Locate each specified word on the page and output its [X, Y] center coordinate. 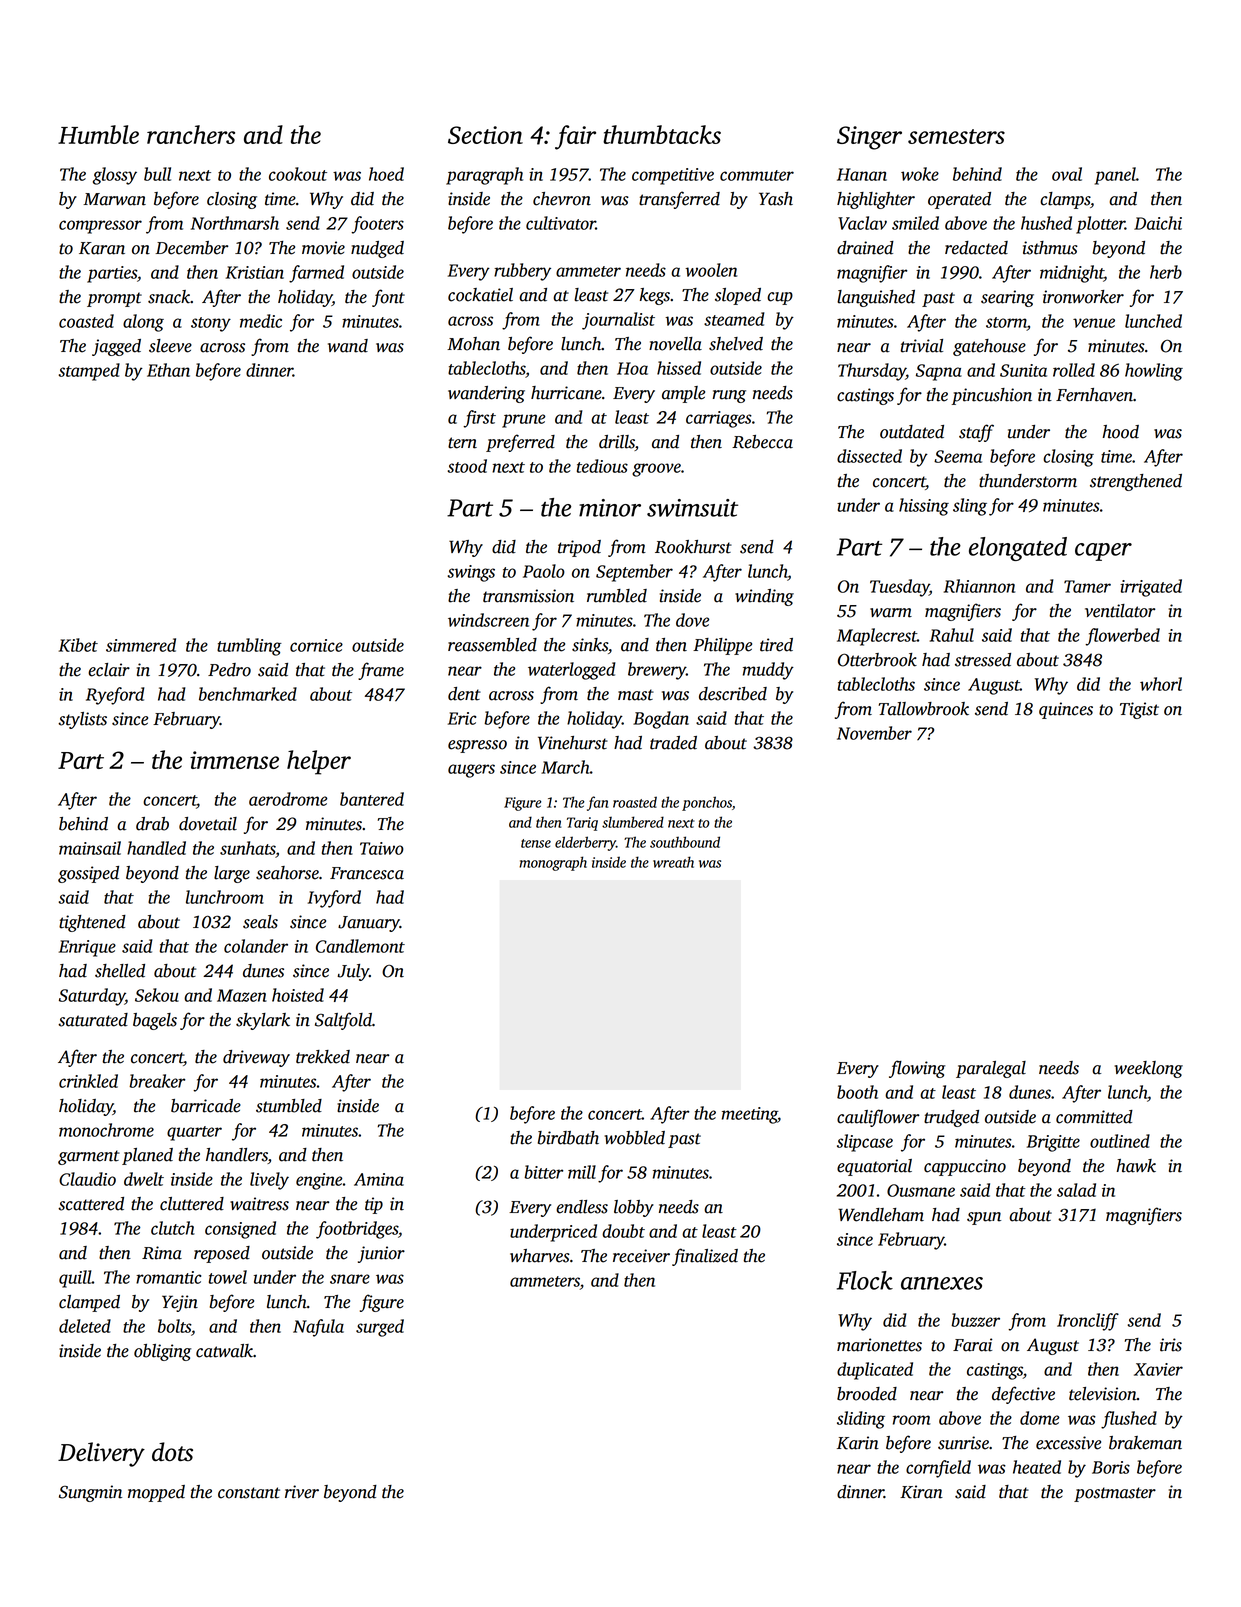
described [733, 694]
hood [1120, 432]
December [191, 248]
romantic [168, 1277]
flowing [917, 1069]
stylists [82, 720]
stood [467, 466]
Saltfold [343, 1021]
